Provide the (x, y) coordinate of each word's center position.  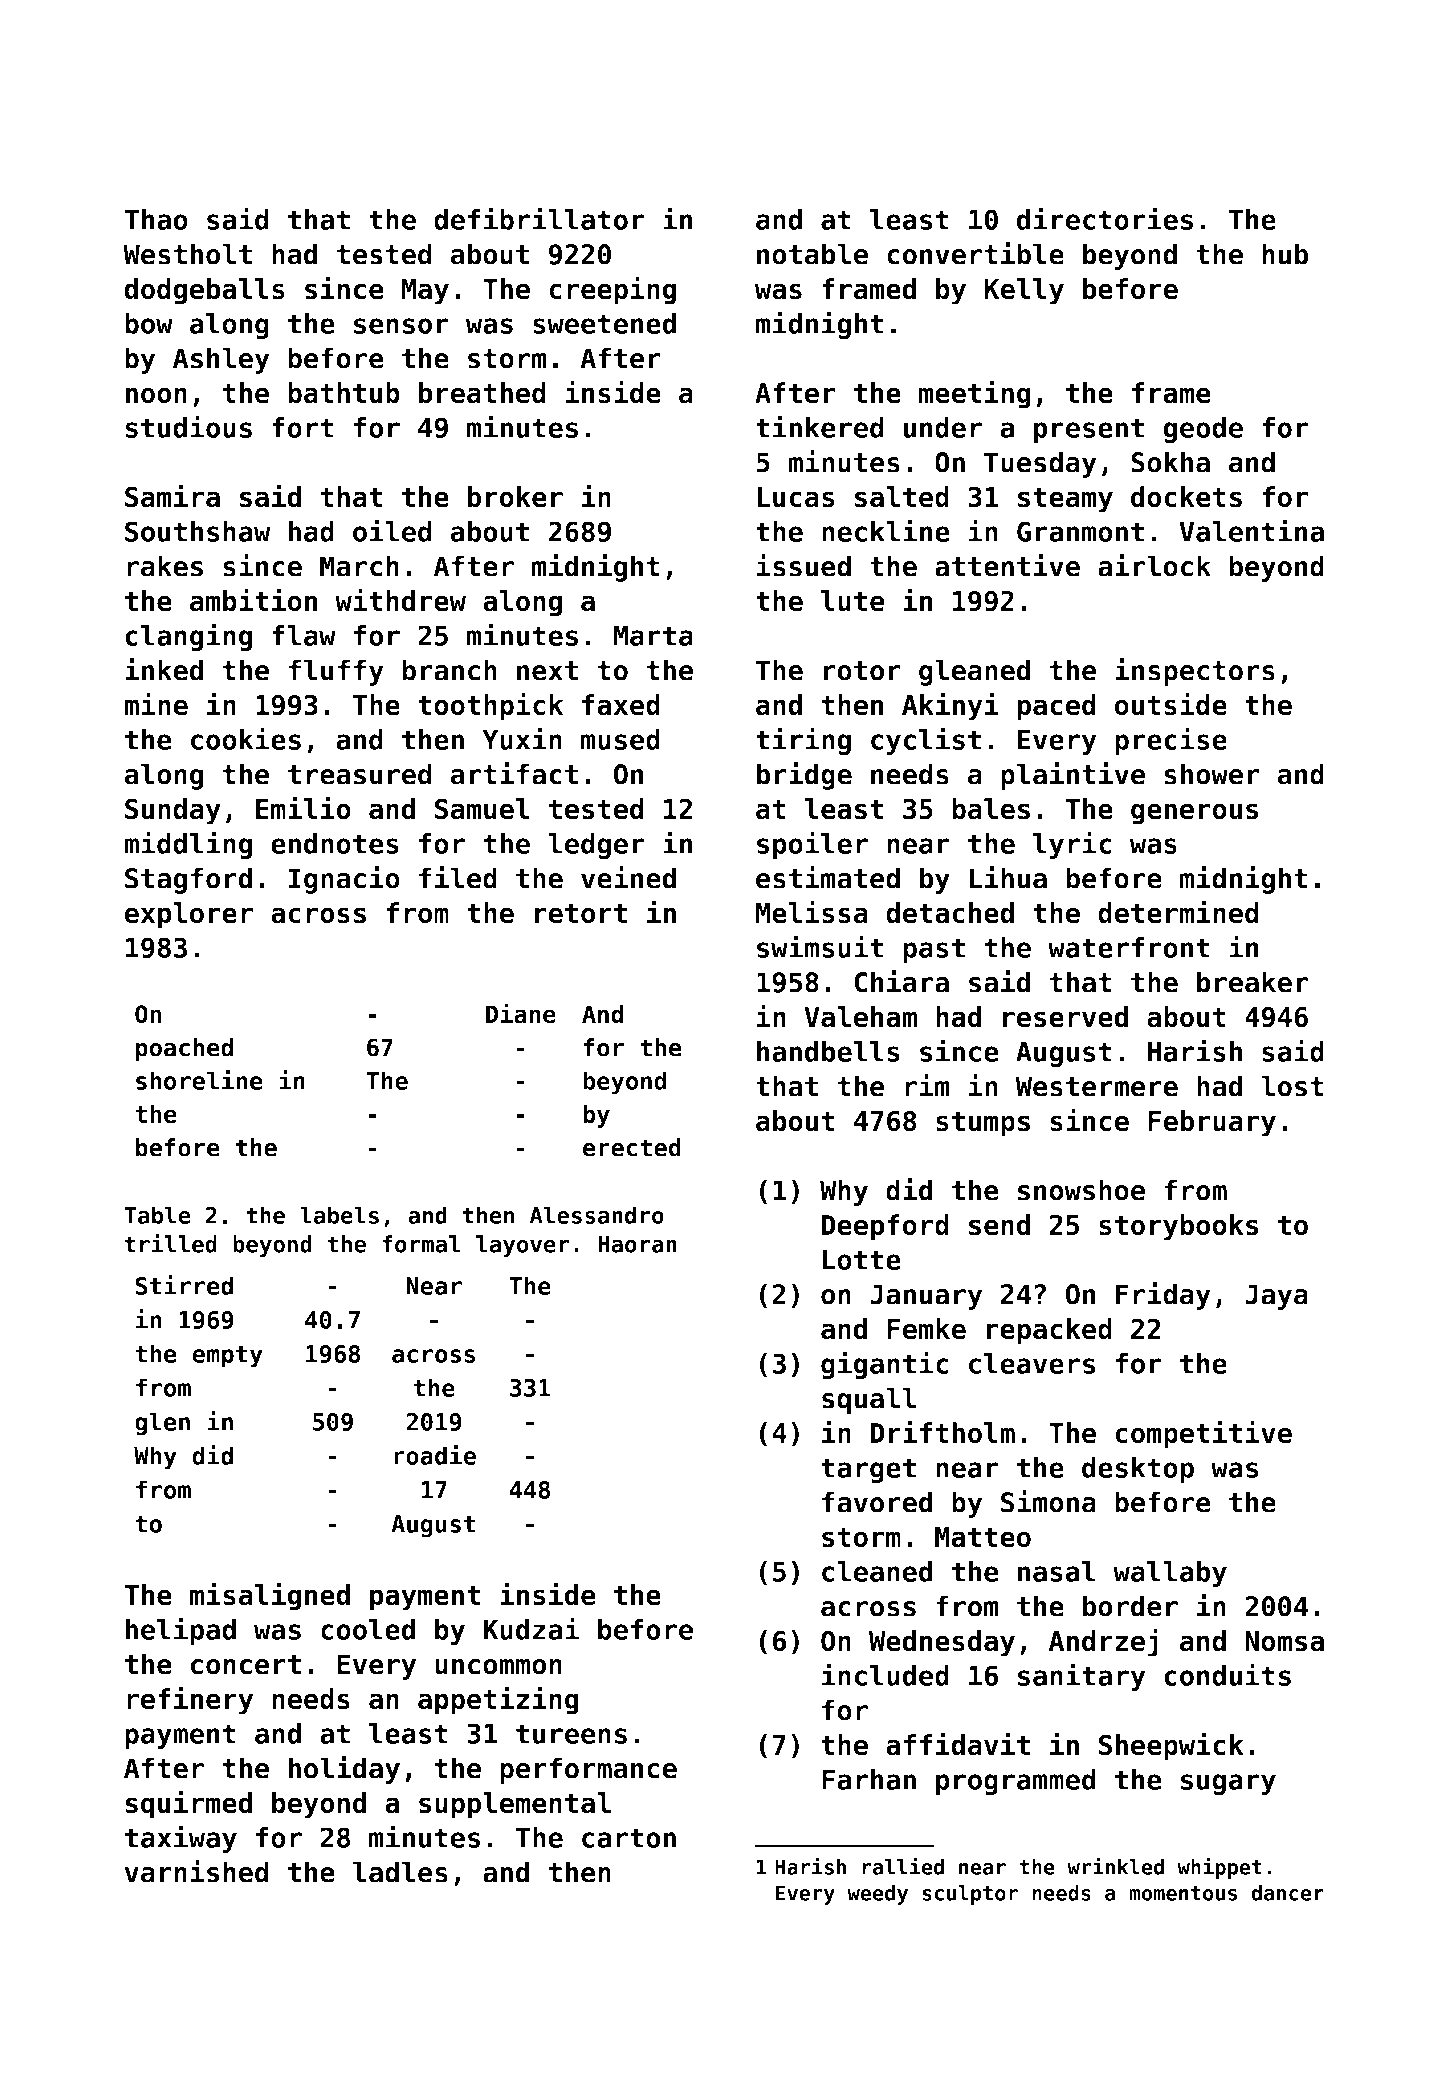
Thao (156, 219)
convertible (975, 253)
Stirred (184, 1285)
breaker (1253, 982)
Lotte (862, 1259)
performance (588, 1770)
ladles (400, 1872)
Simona (1048, 1501)
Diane (521, 1013)
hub (1285, 254)
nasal (1057, 1571)
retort (581, 913)
